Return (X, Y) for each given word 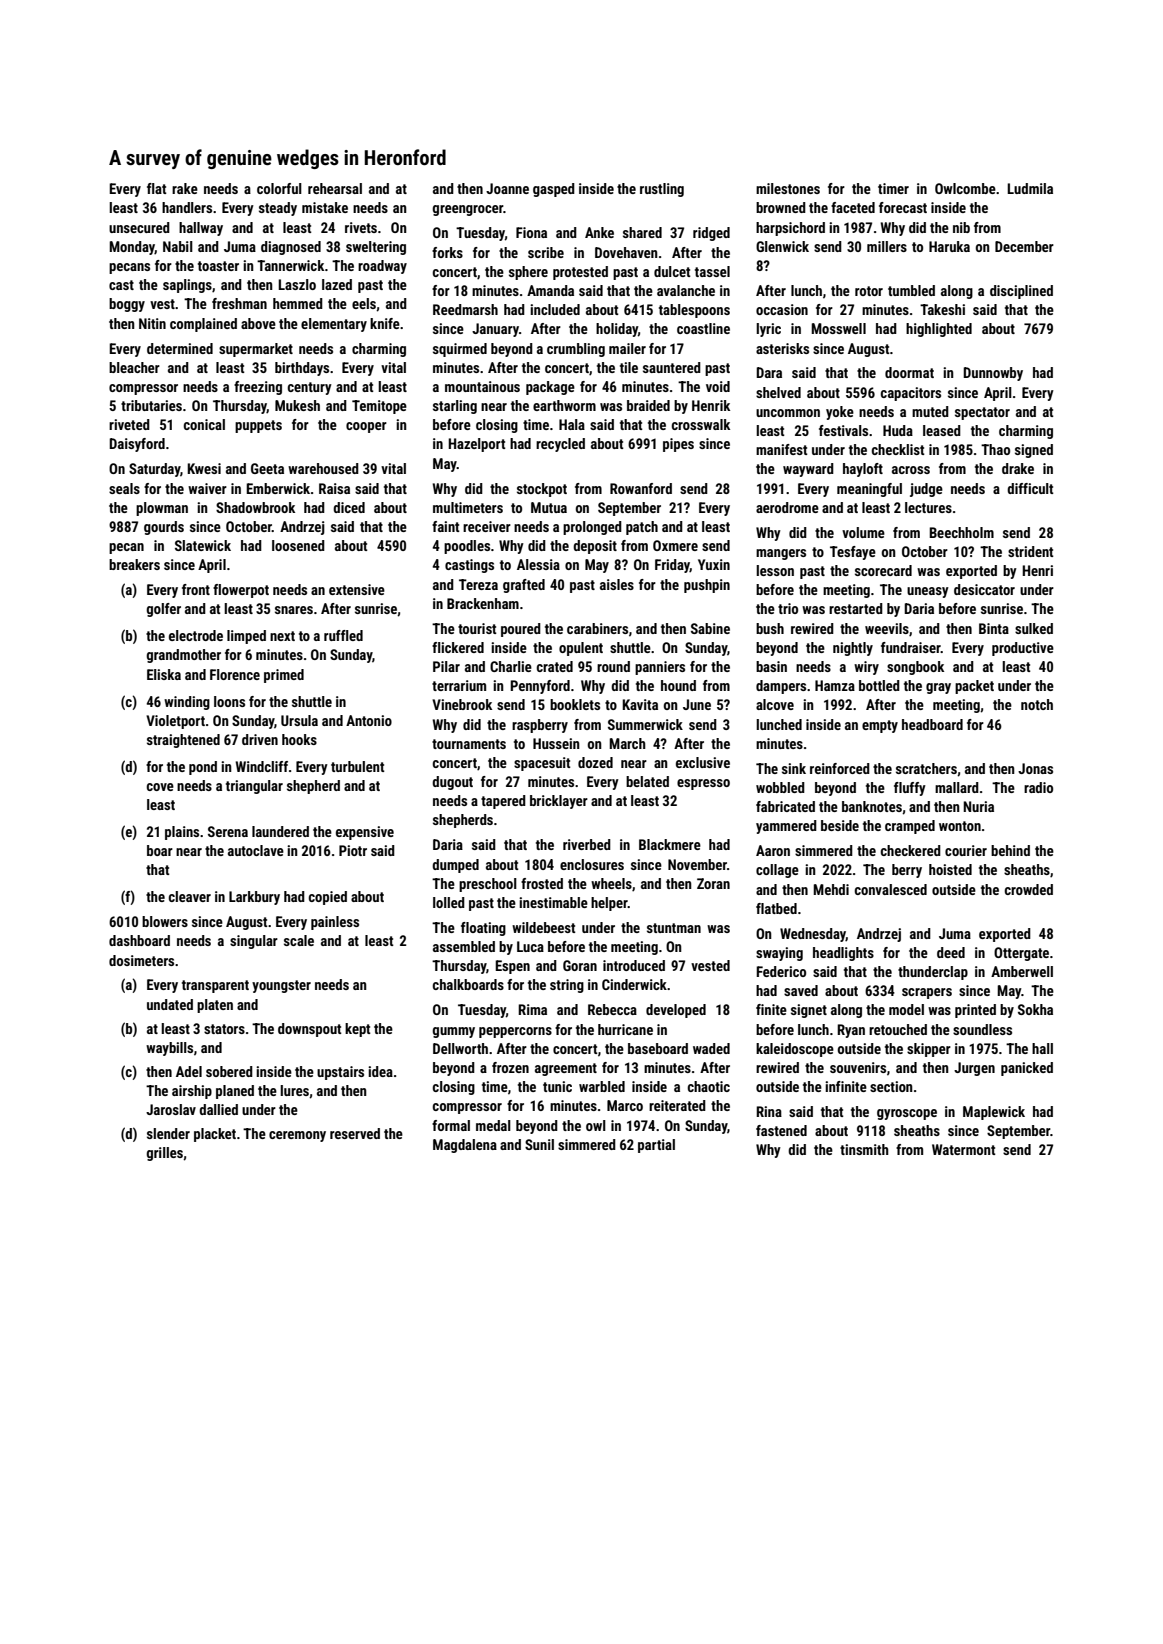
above (258, 323)
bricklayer (559, 802)
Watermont (964, 1149)
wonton (960, 826)
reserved (355, 1133)
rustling (662, 190)
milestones (788, 188)
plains (182, 833)
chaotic (709, 1086)
